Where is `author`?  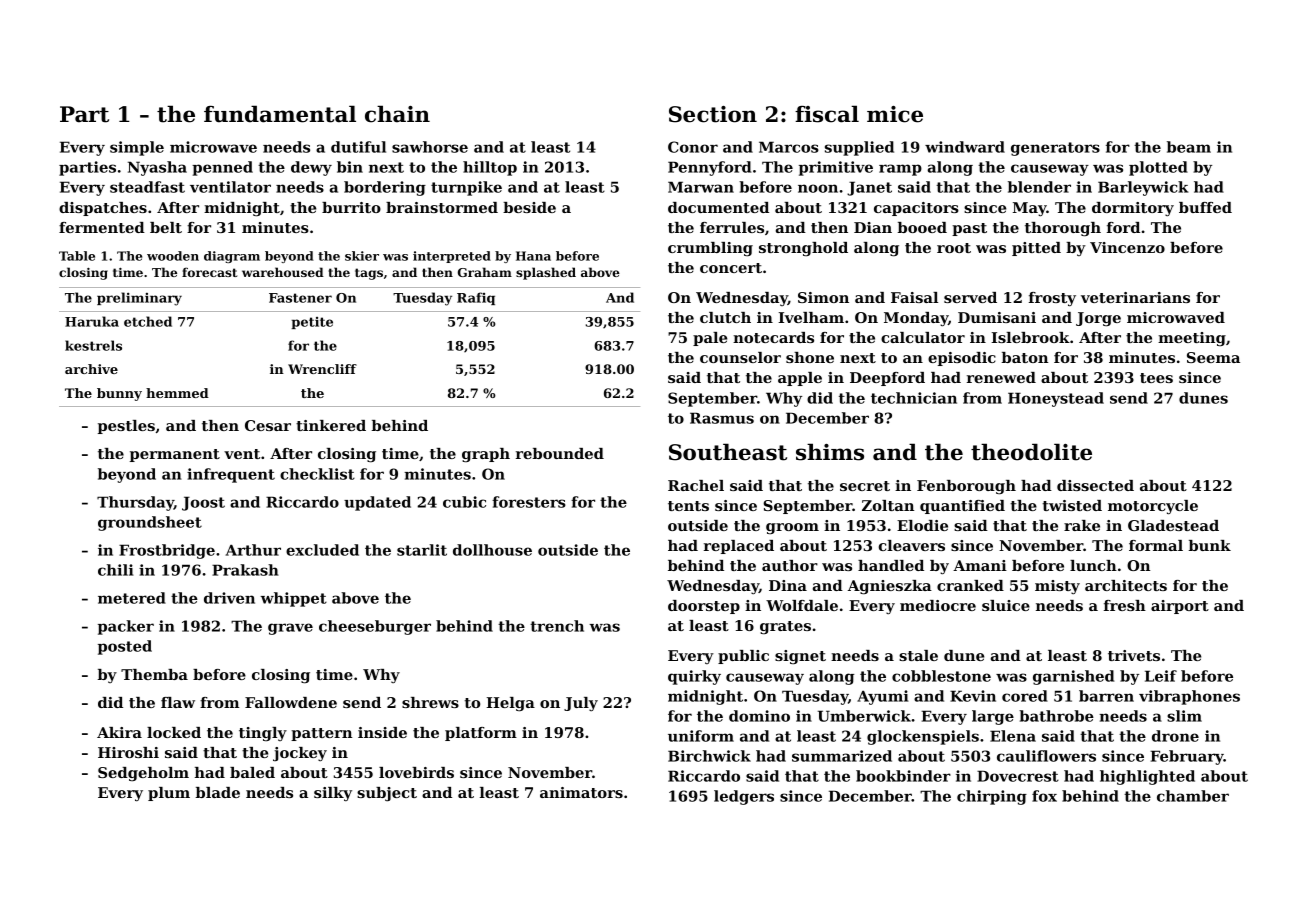 author is located at coordinates (790, 565).
